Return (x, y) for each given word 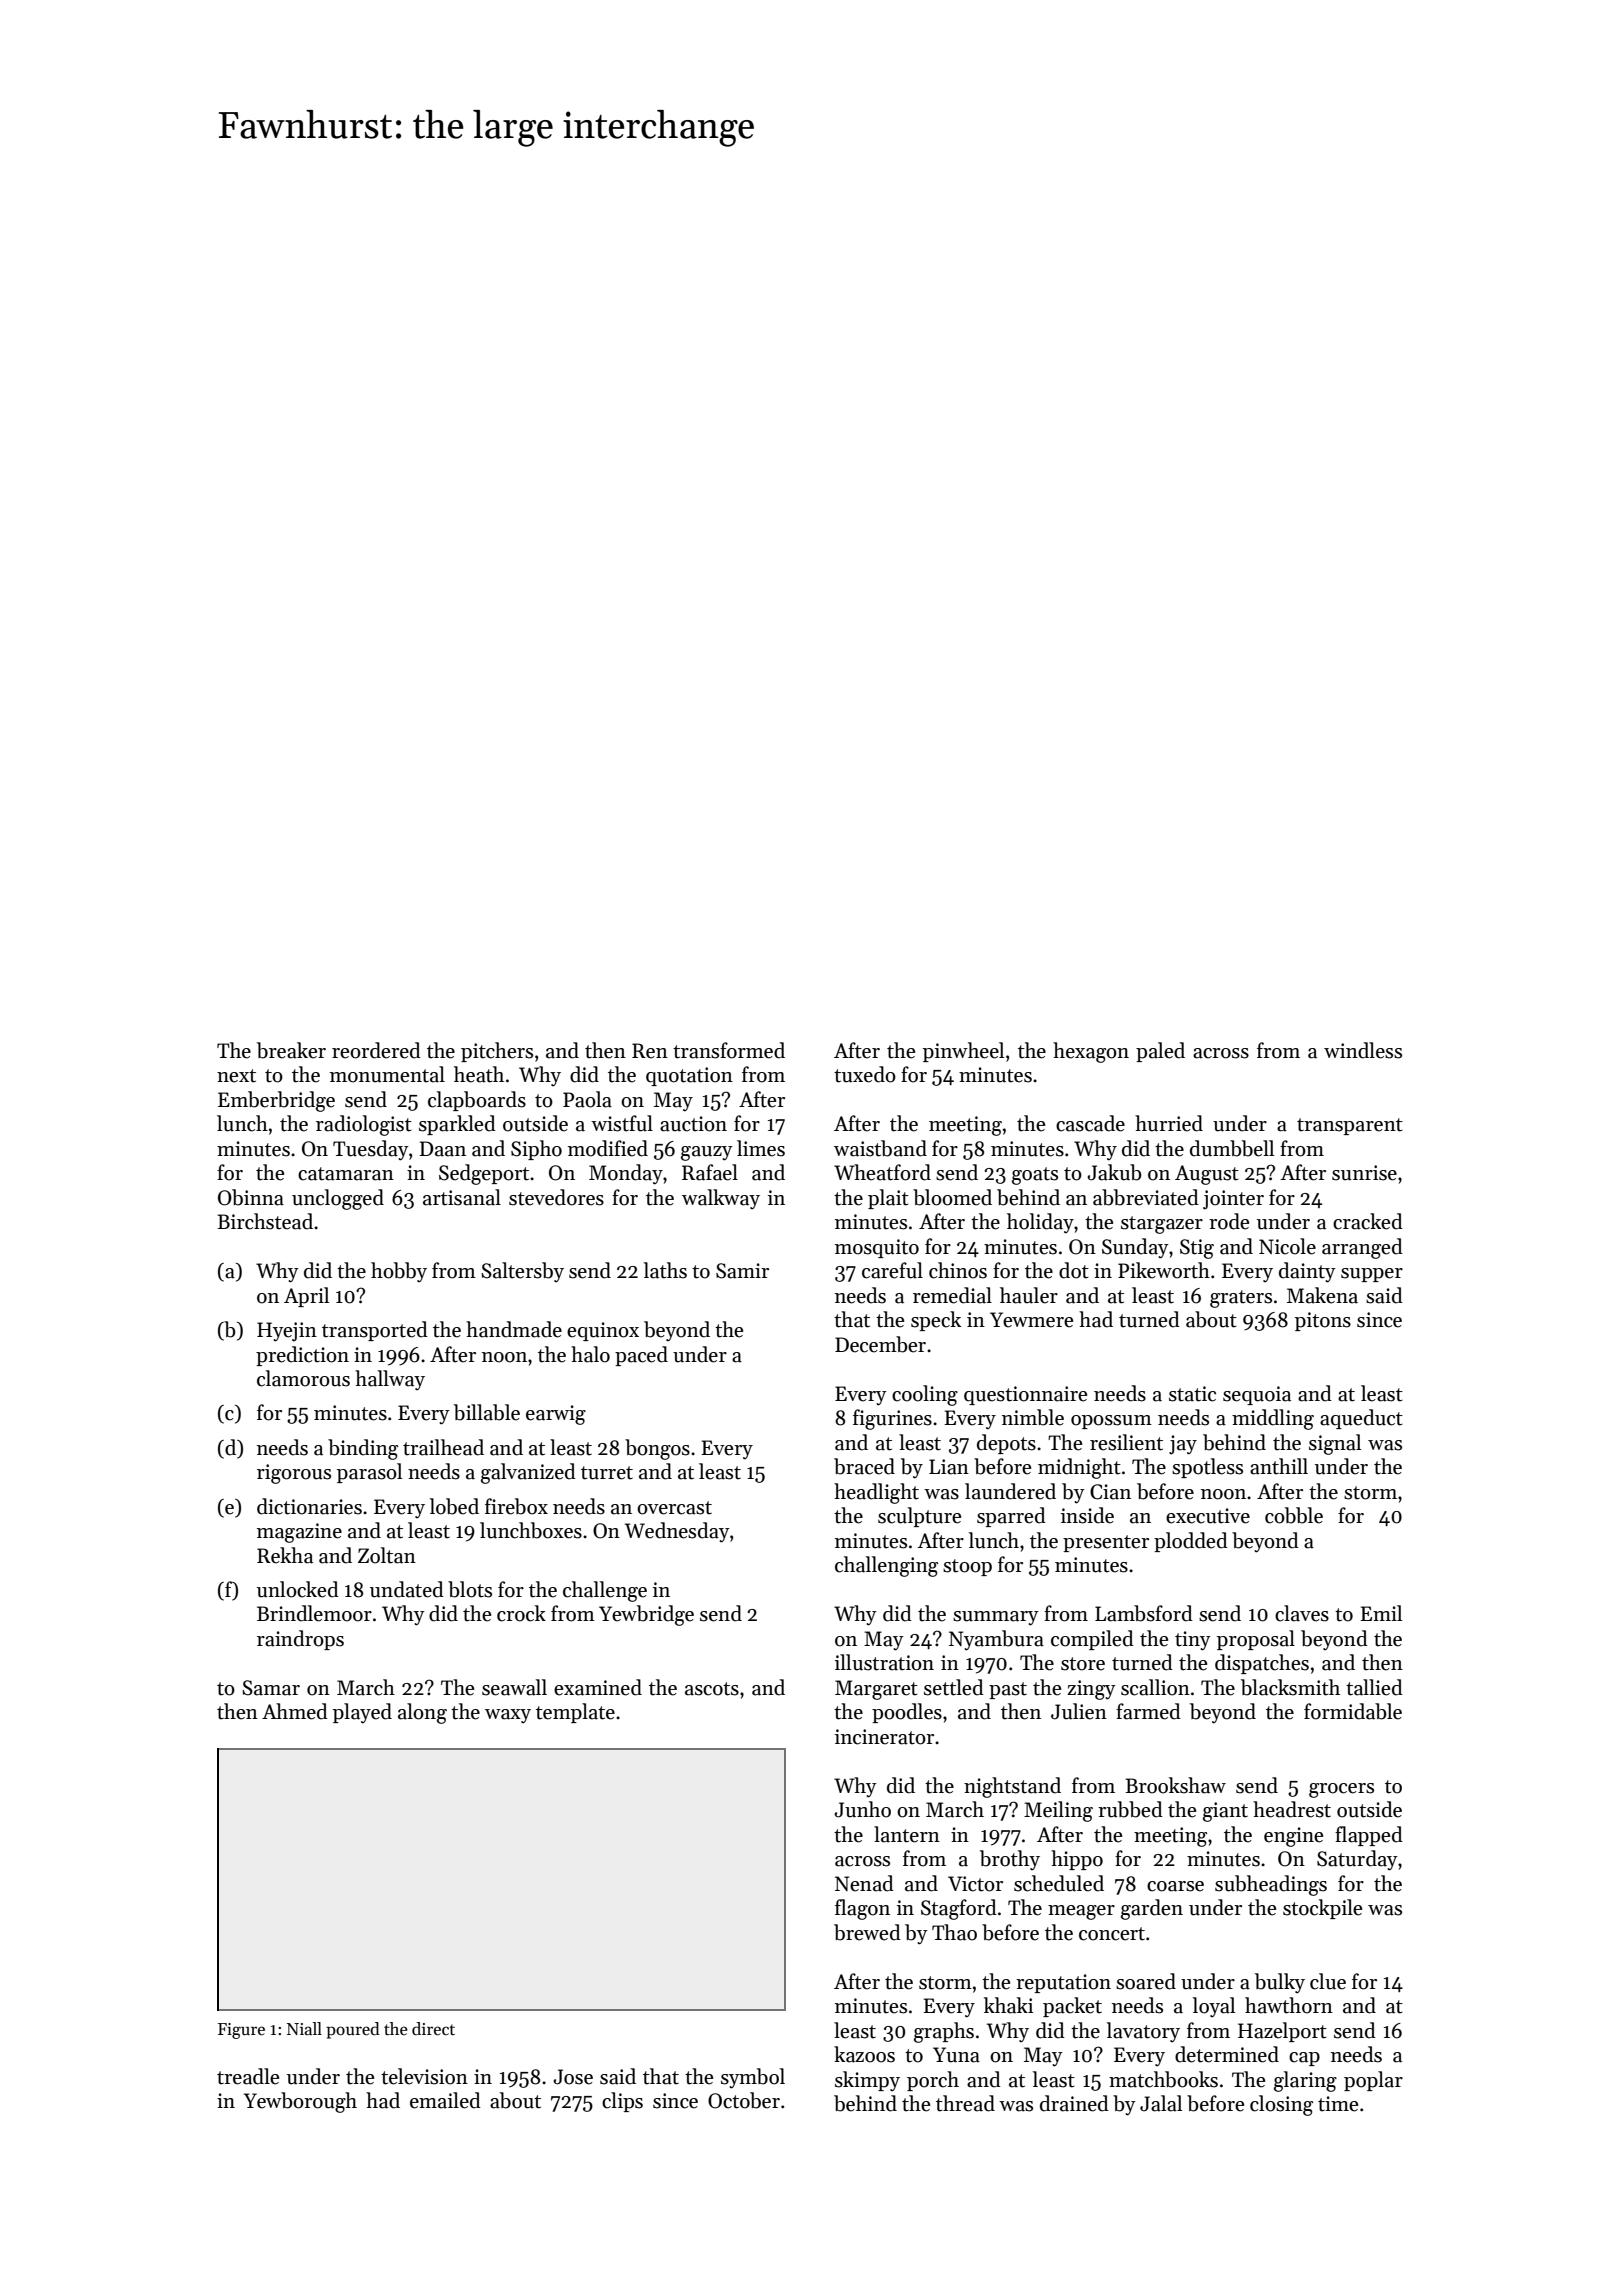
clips (622, 2102)
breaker (291, 1050)
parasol (369, 1473)
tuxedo (865, 1074)
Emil (1381, 1613)
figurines (892, 1419)
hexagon (1091, 1052)
